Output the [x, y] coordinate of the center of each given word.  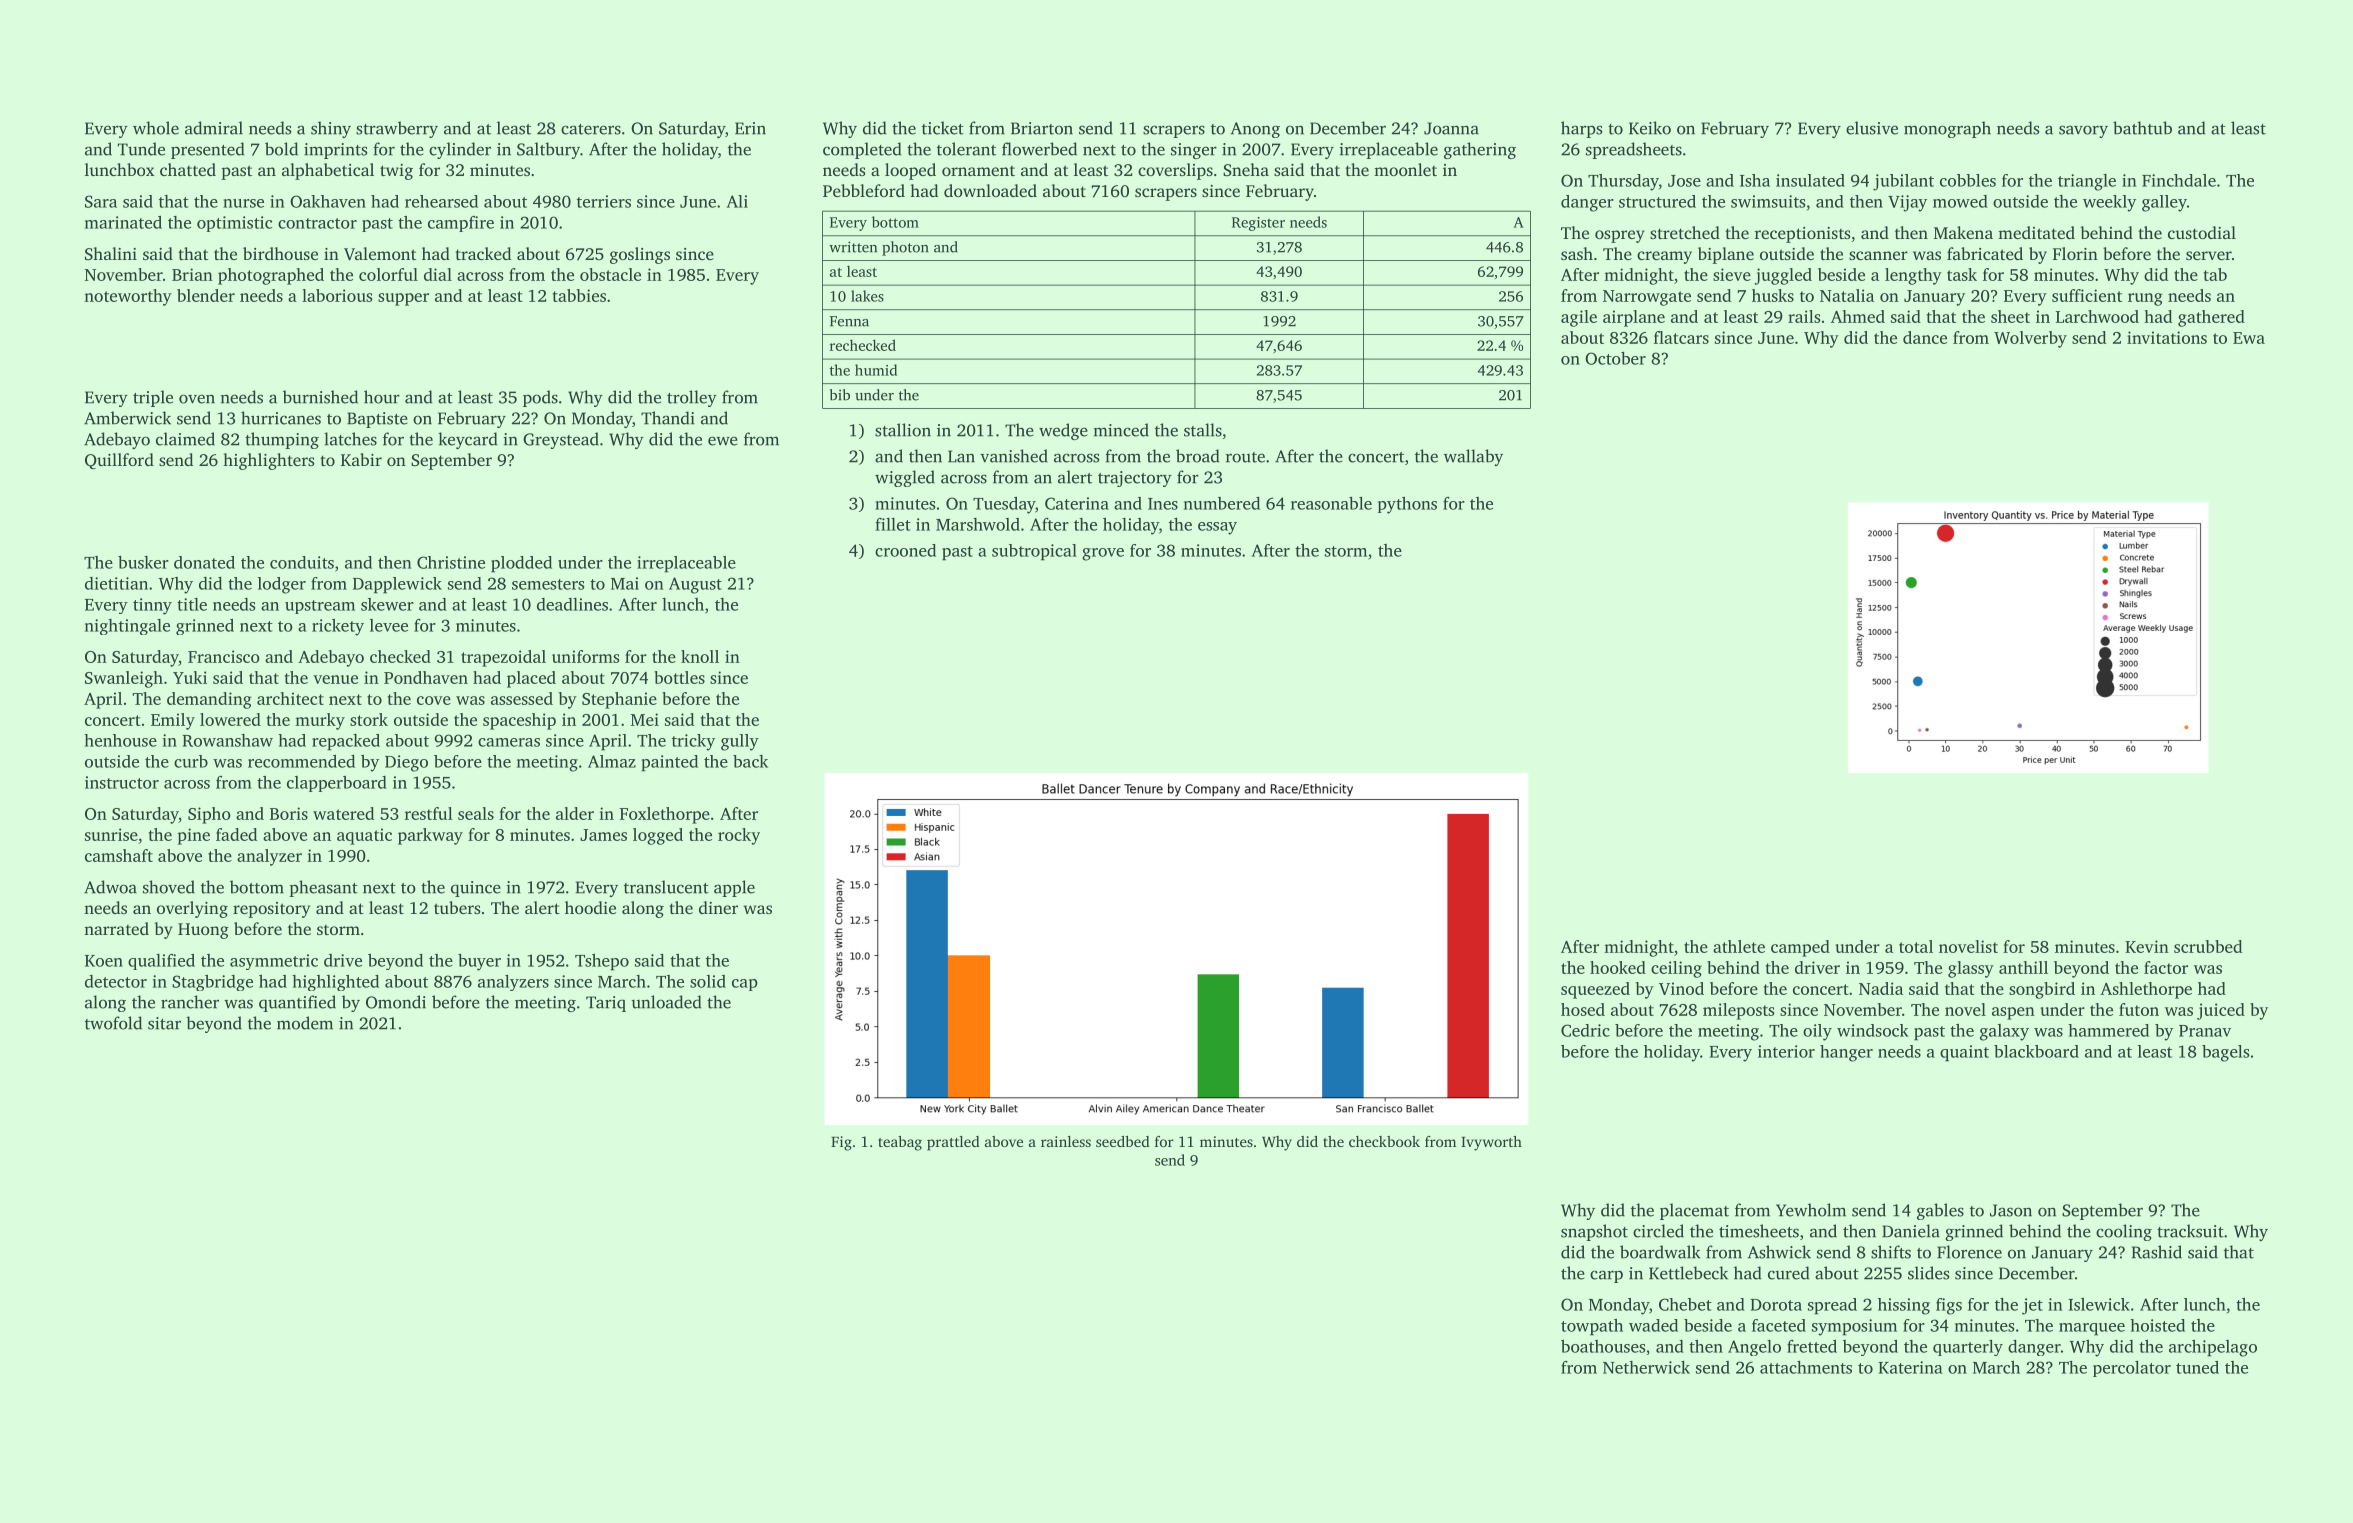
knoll [700, 656]
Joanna [1451, 128]
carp [1606, 1276]
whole [156, 128]
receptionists [1802, 235]
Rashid [2157, 1252]
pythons [1407, 505]
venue [335, 679]
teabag [900, 1143]
